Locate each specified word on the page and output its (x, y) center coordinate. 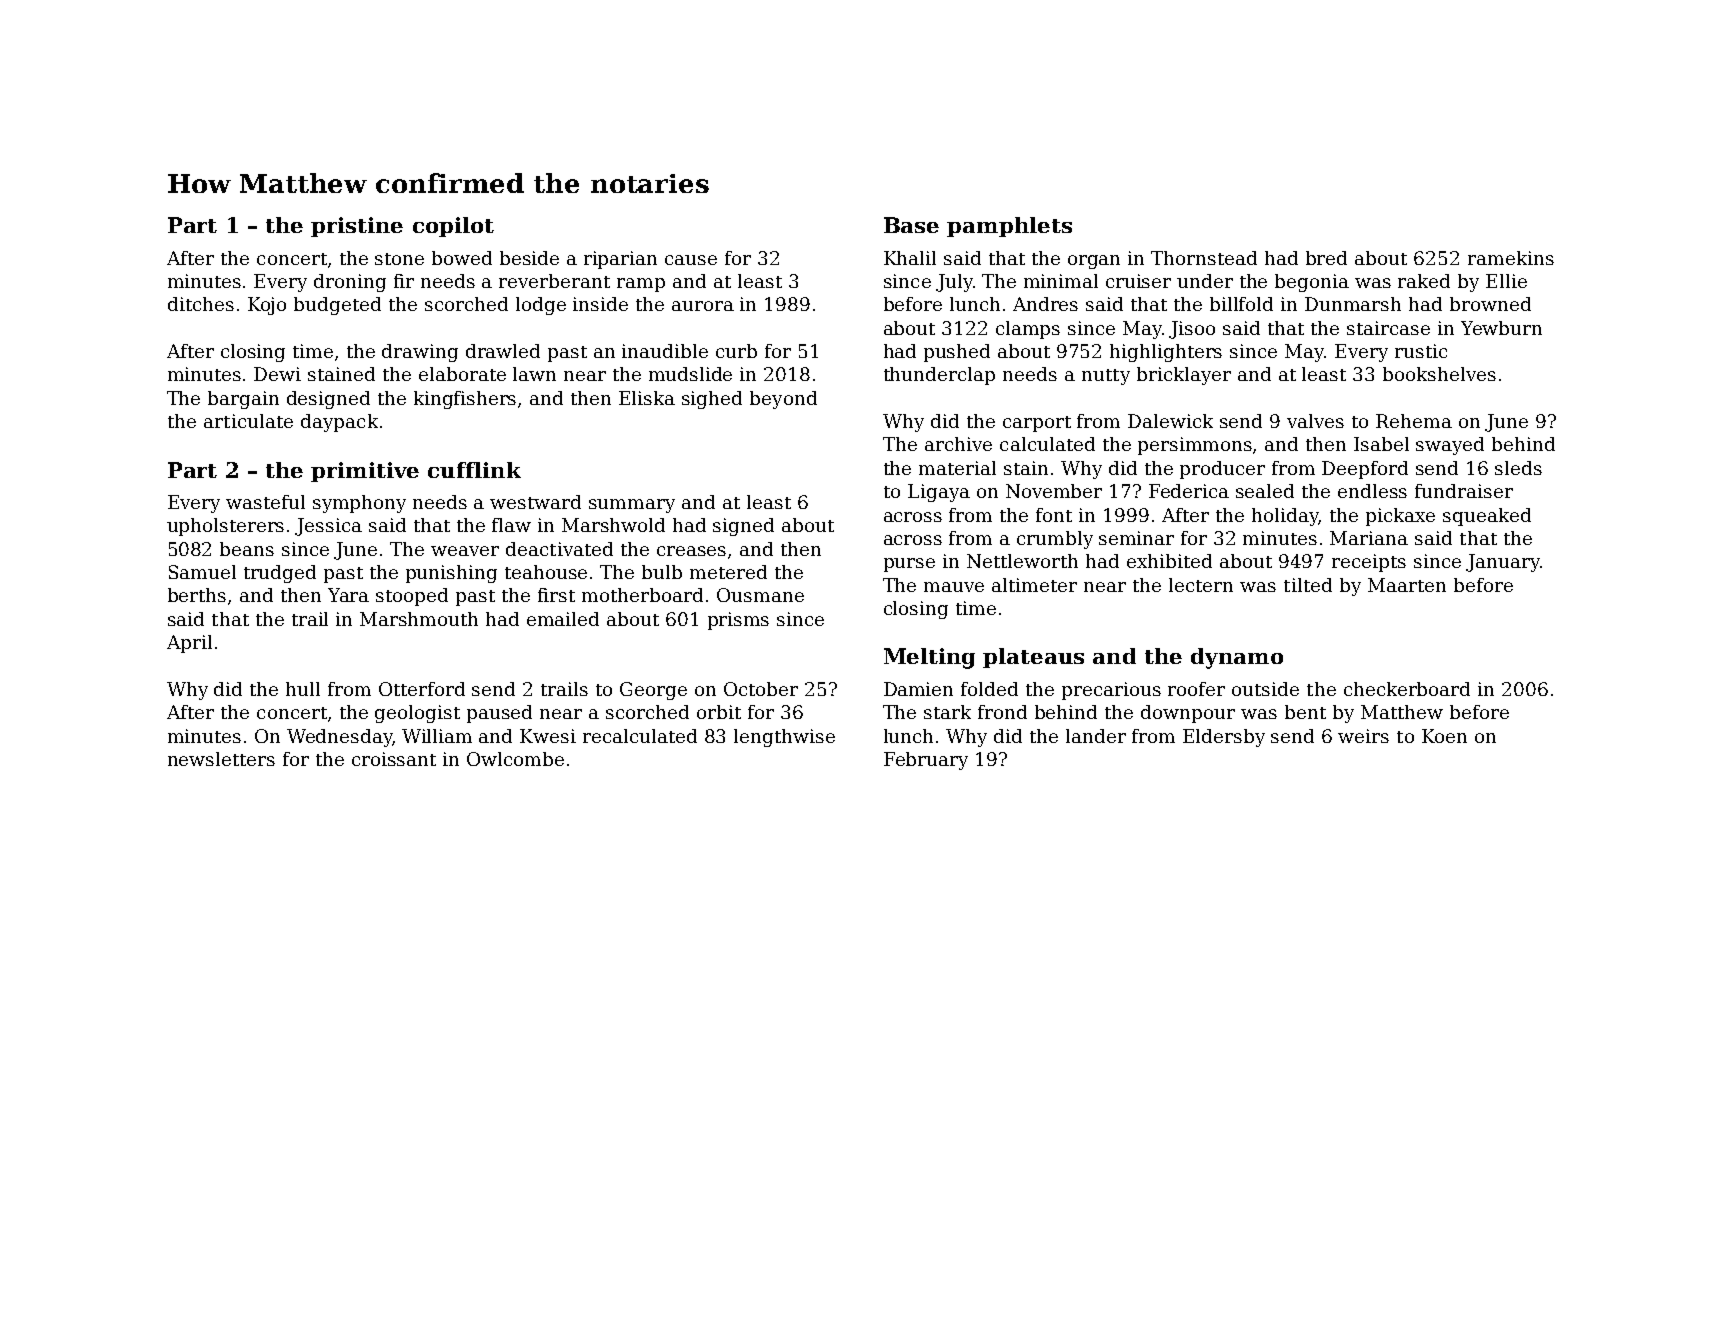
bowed (462, 258)
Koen (1444, 736)
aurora (703, 306)
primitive (365, 472)
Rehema (1414, 421)
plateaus (1033, 658)
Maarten (1407, 585)
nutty (1106, 377)
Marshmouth (419, 619)
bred (1326, 258)
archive (958, 444)
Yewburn (1501, 328)
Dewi (277, 374)
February (926, 761)
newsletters (221, 759)
